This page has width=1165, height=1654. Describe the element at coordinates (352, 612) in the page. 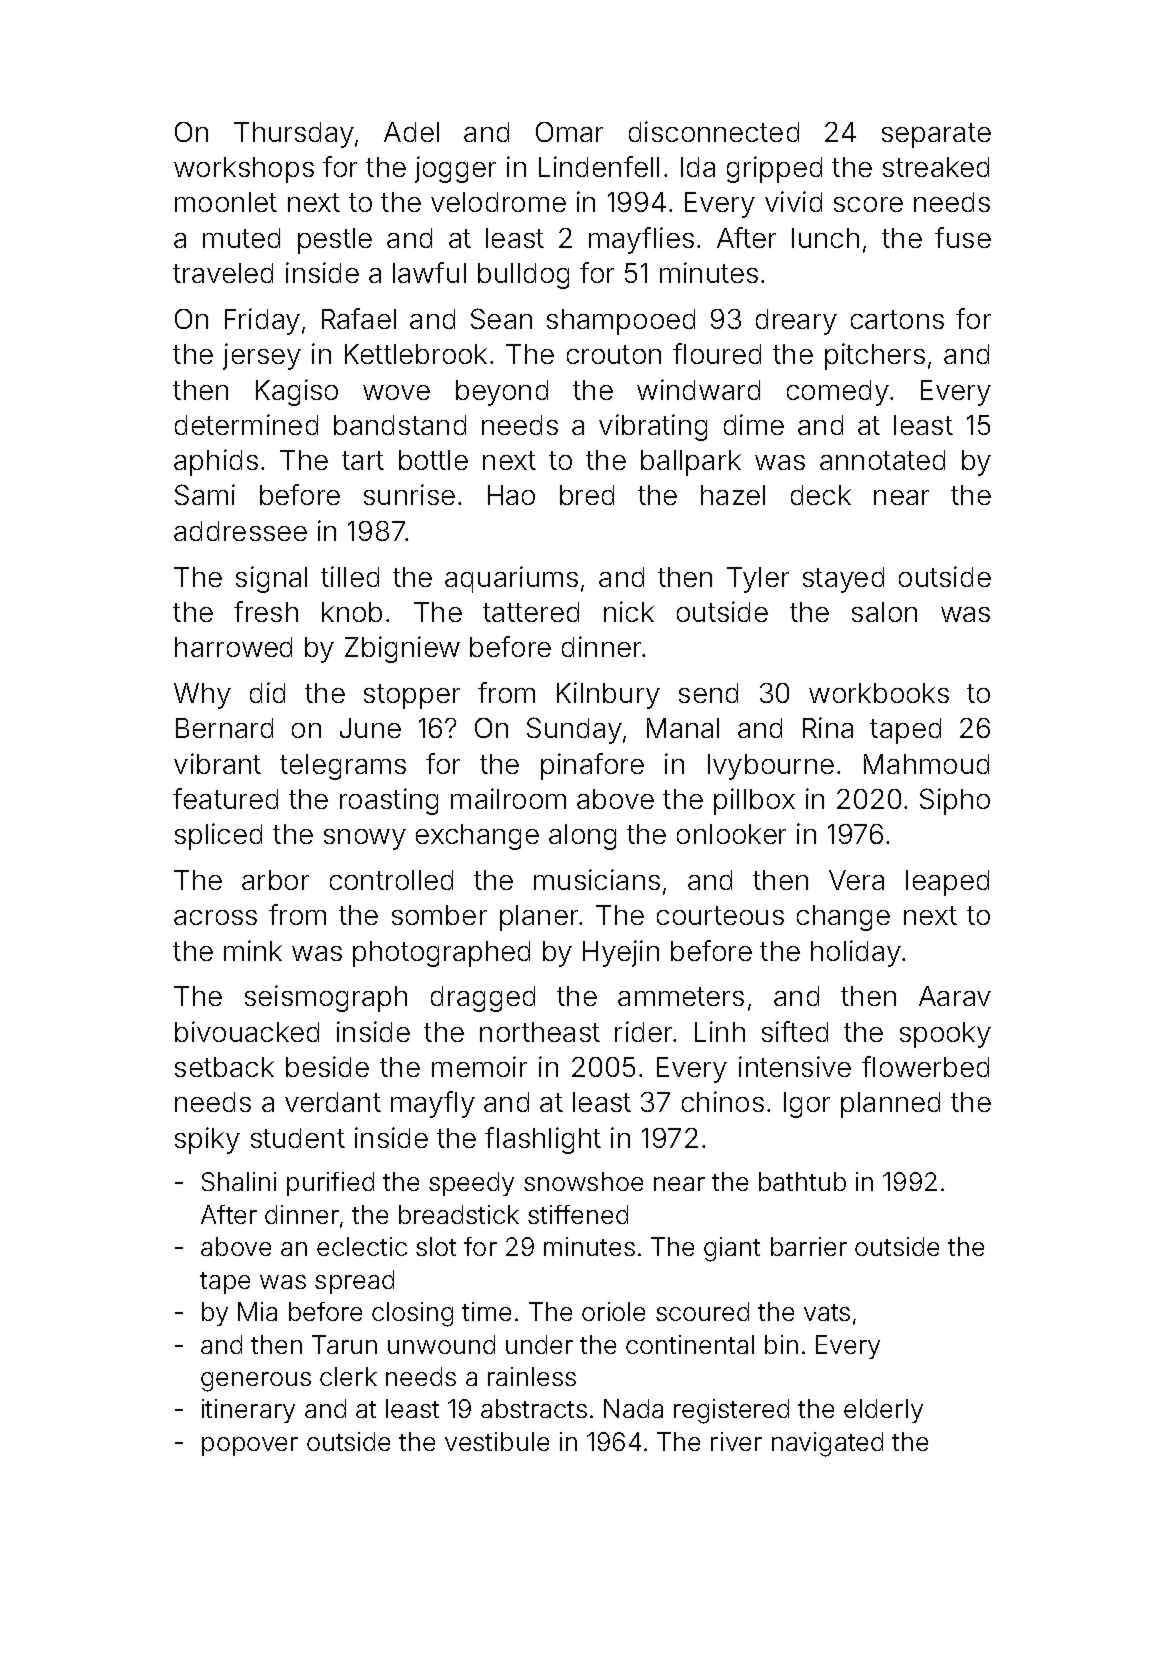

I see `knob` at that location.
